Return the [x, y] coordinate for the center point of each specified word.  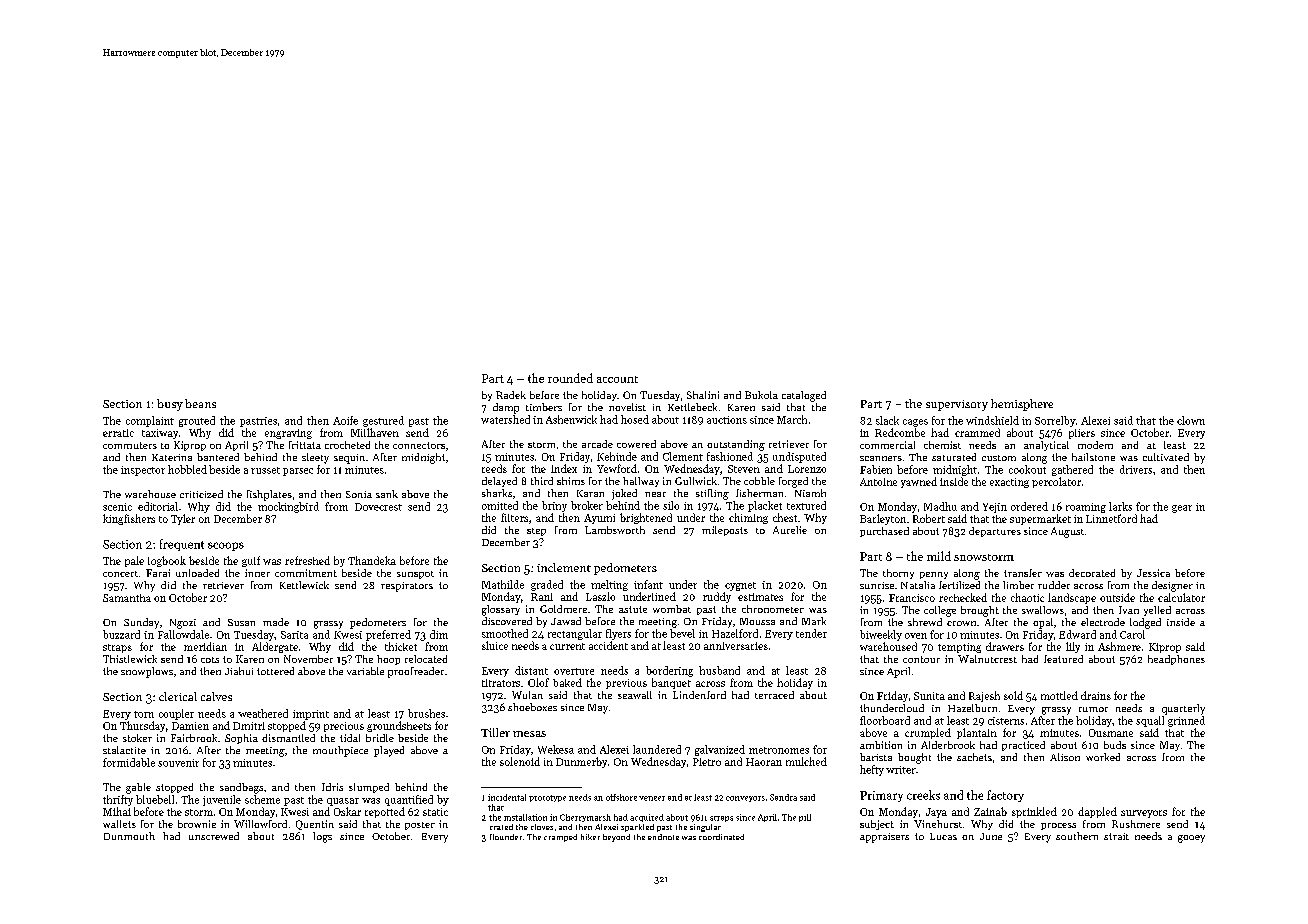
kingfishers [129, 519]
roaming [1086, 508]
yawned [919, 482]
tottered [275, 671]
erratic [118, 433]
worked [1103, 757]
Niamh [810, 493]
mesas [529, 734]
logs [322, 837]
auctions [727, 420]
